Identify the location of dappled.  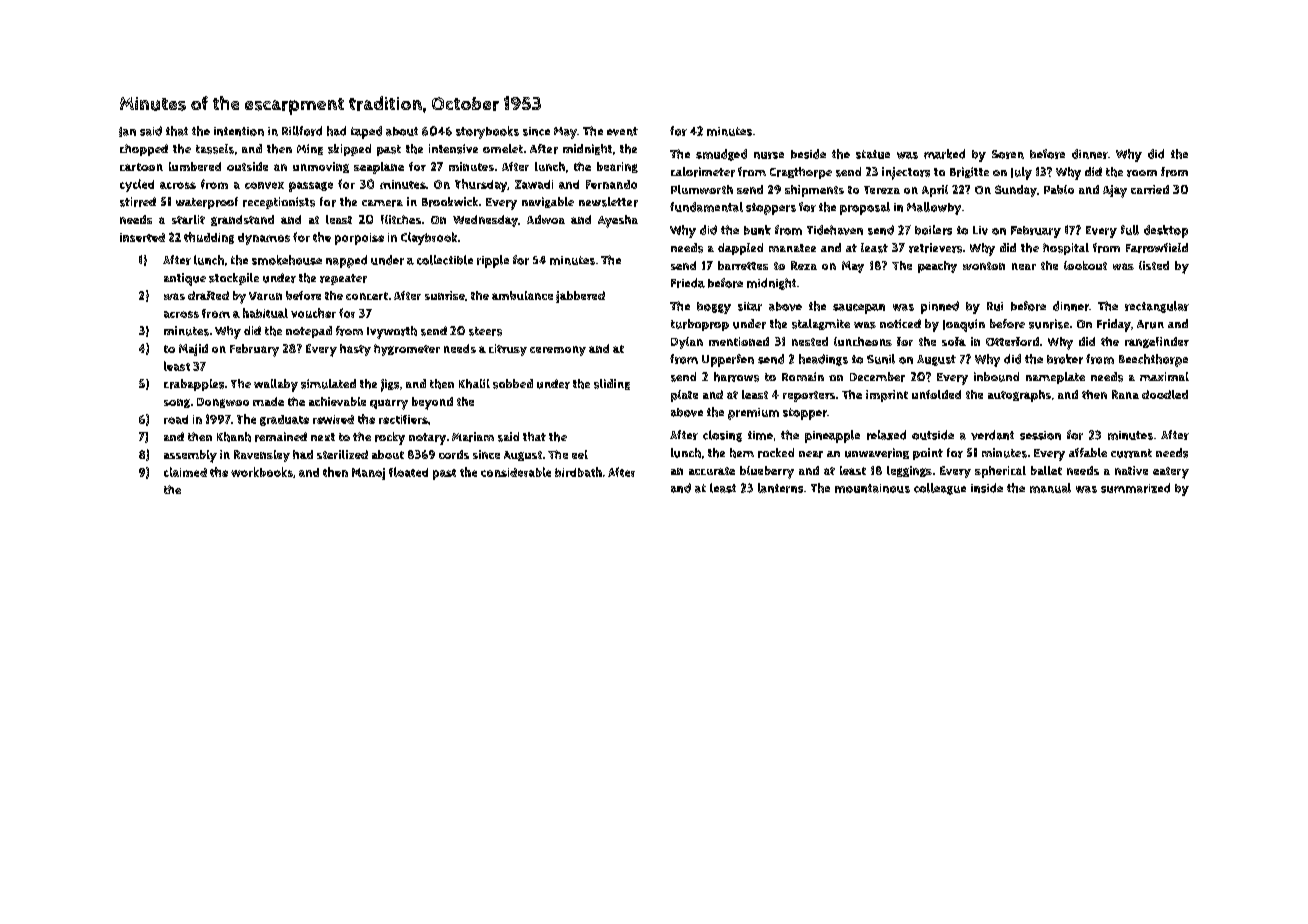
(740, 249).
